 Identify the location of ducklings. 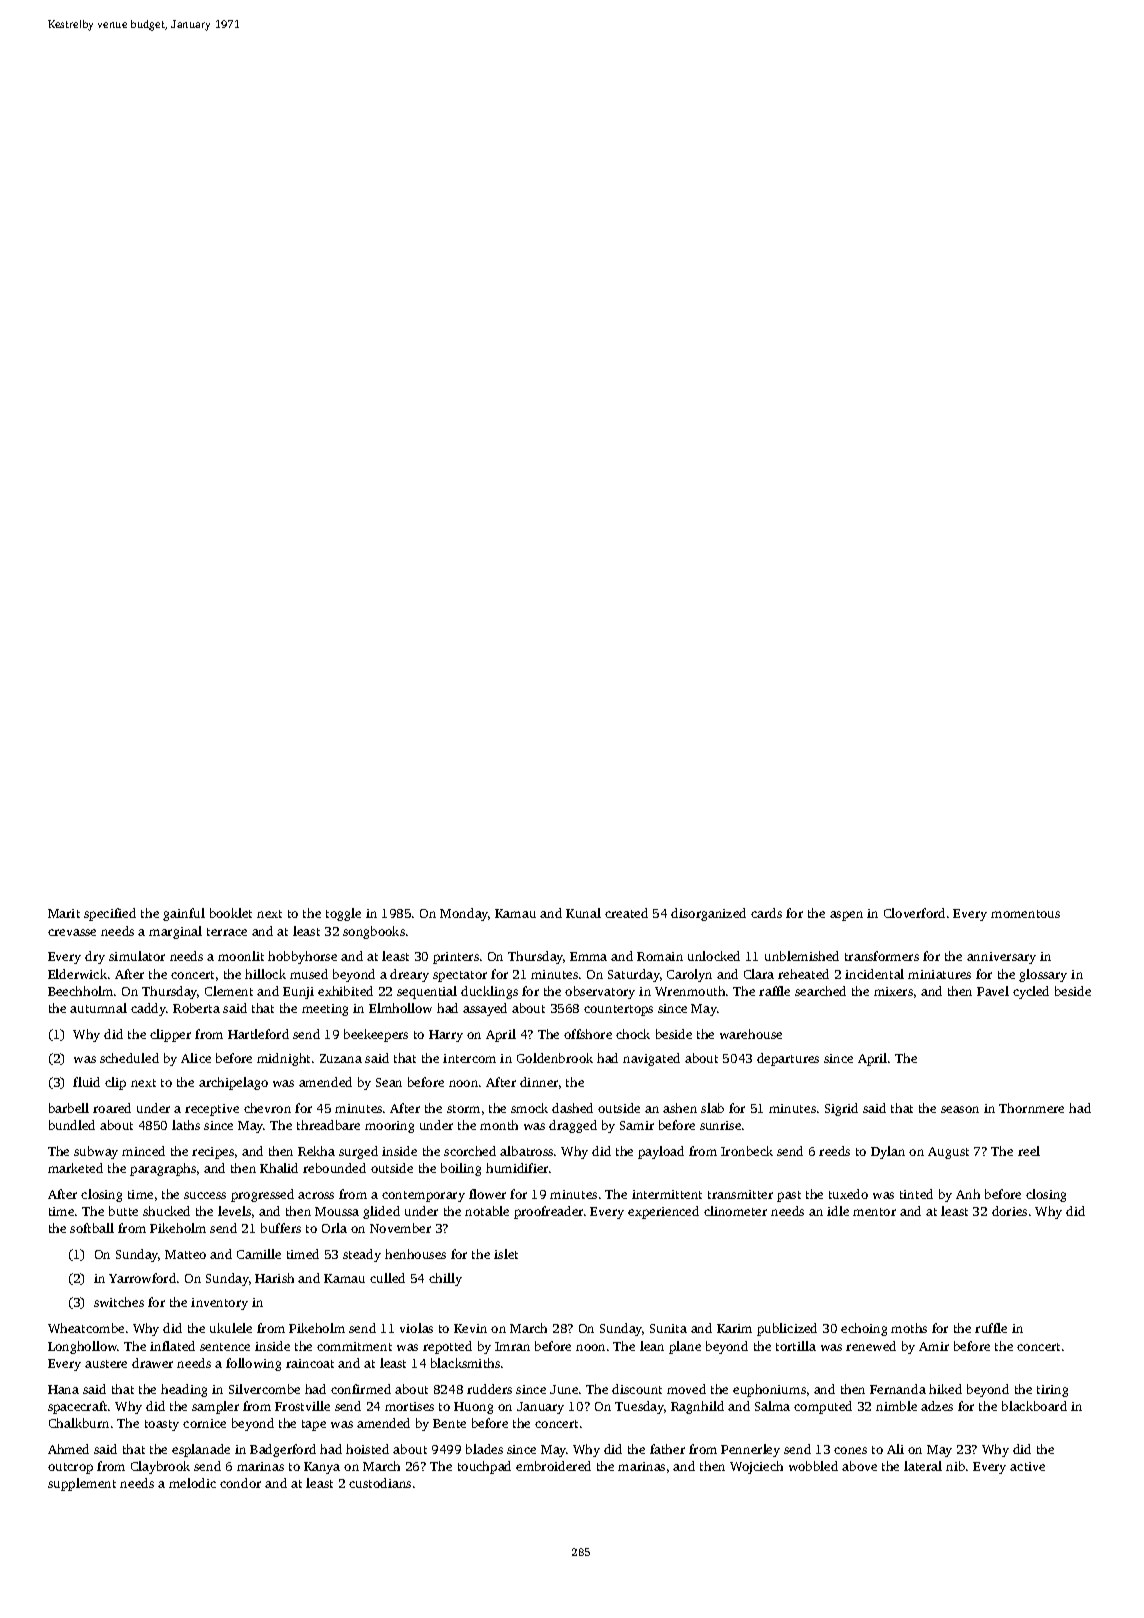
(489, 992).
